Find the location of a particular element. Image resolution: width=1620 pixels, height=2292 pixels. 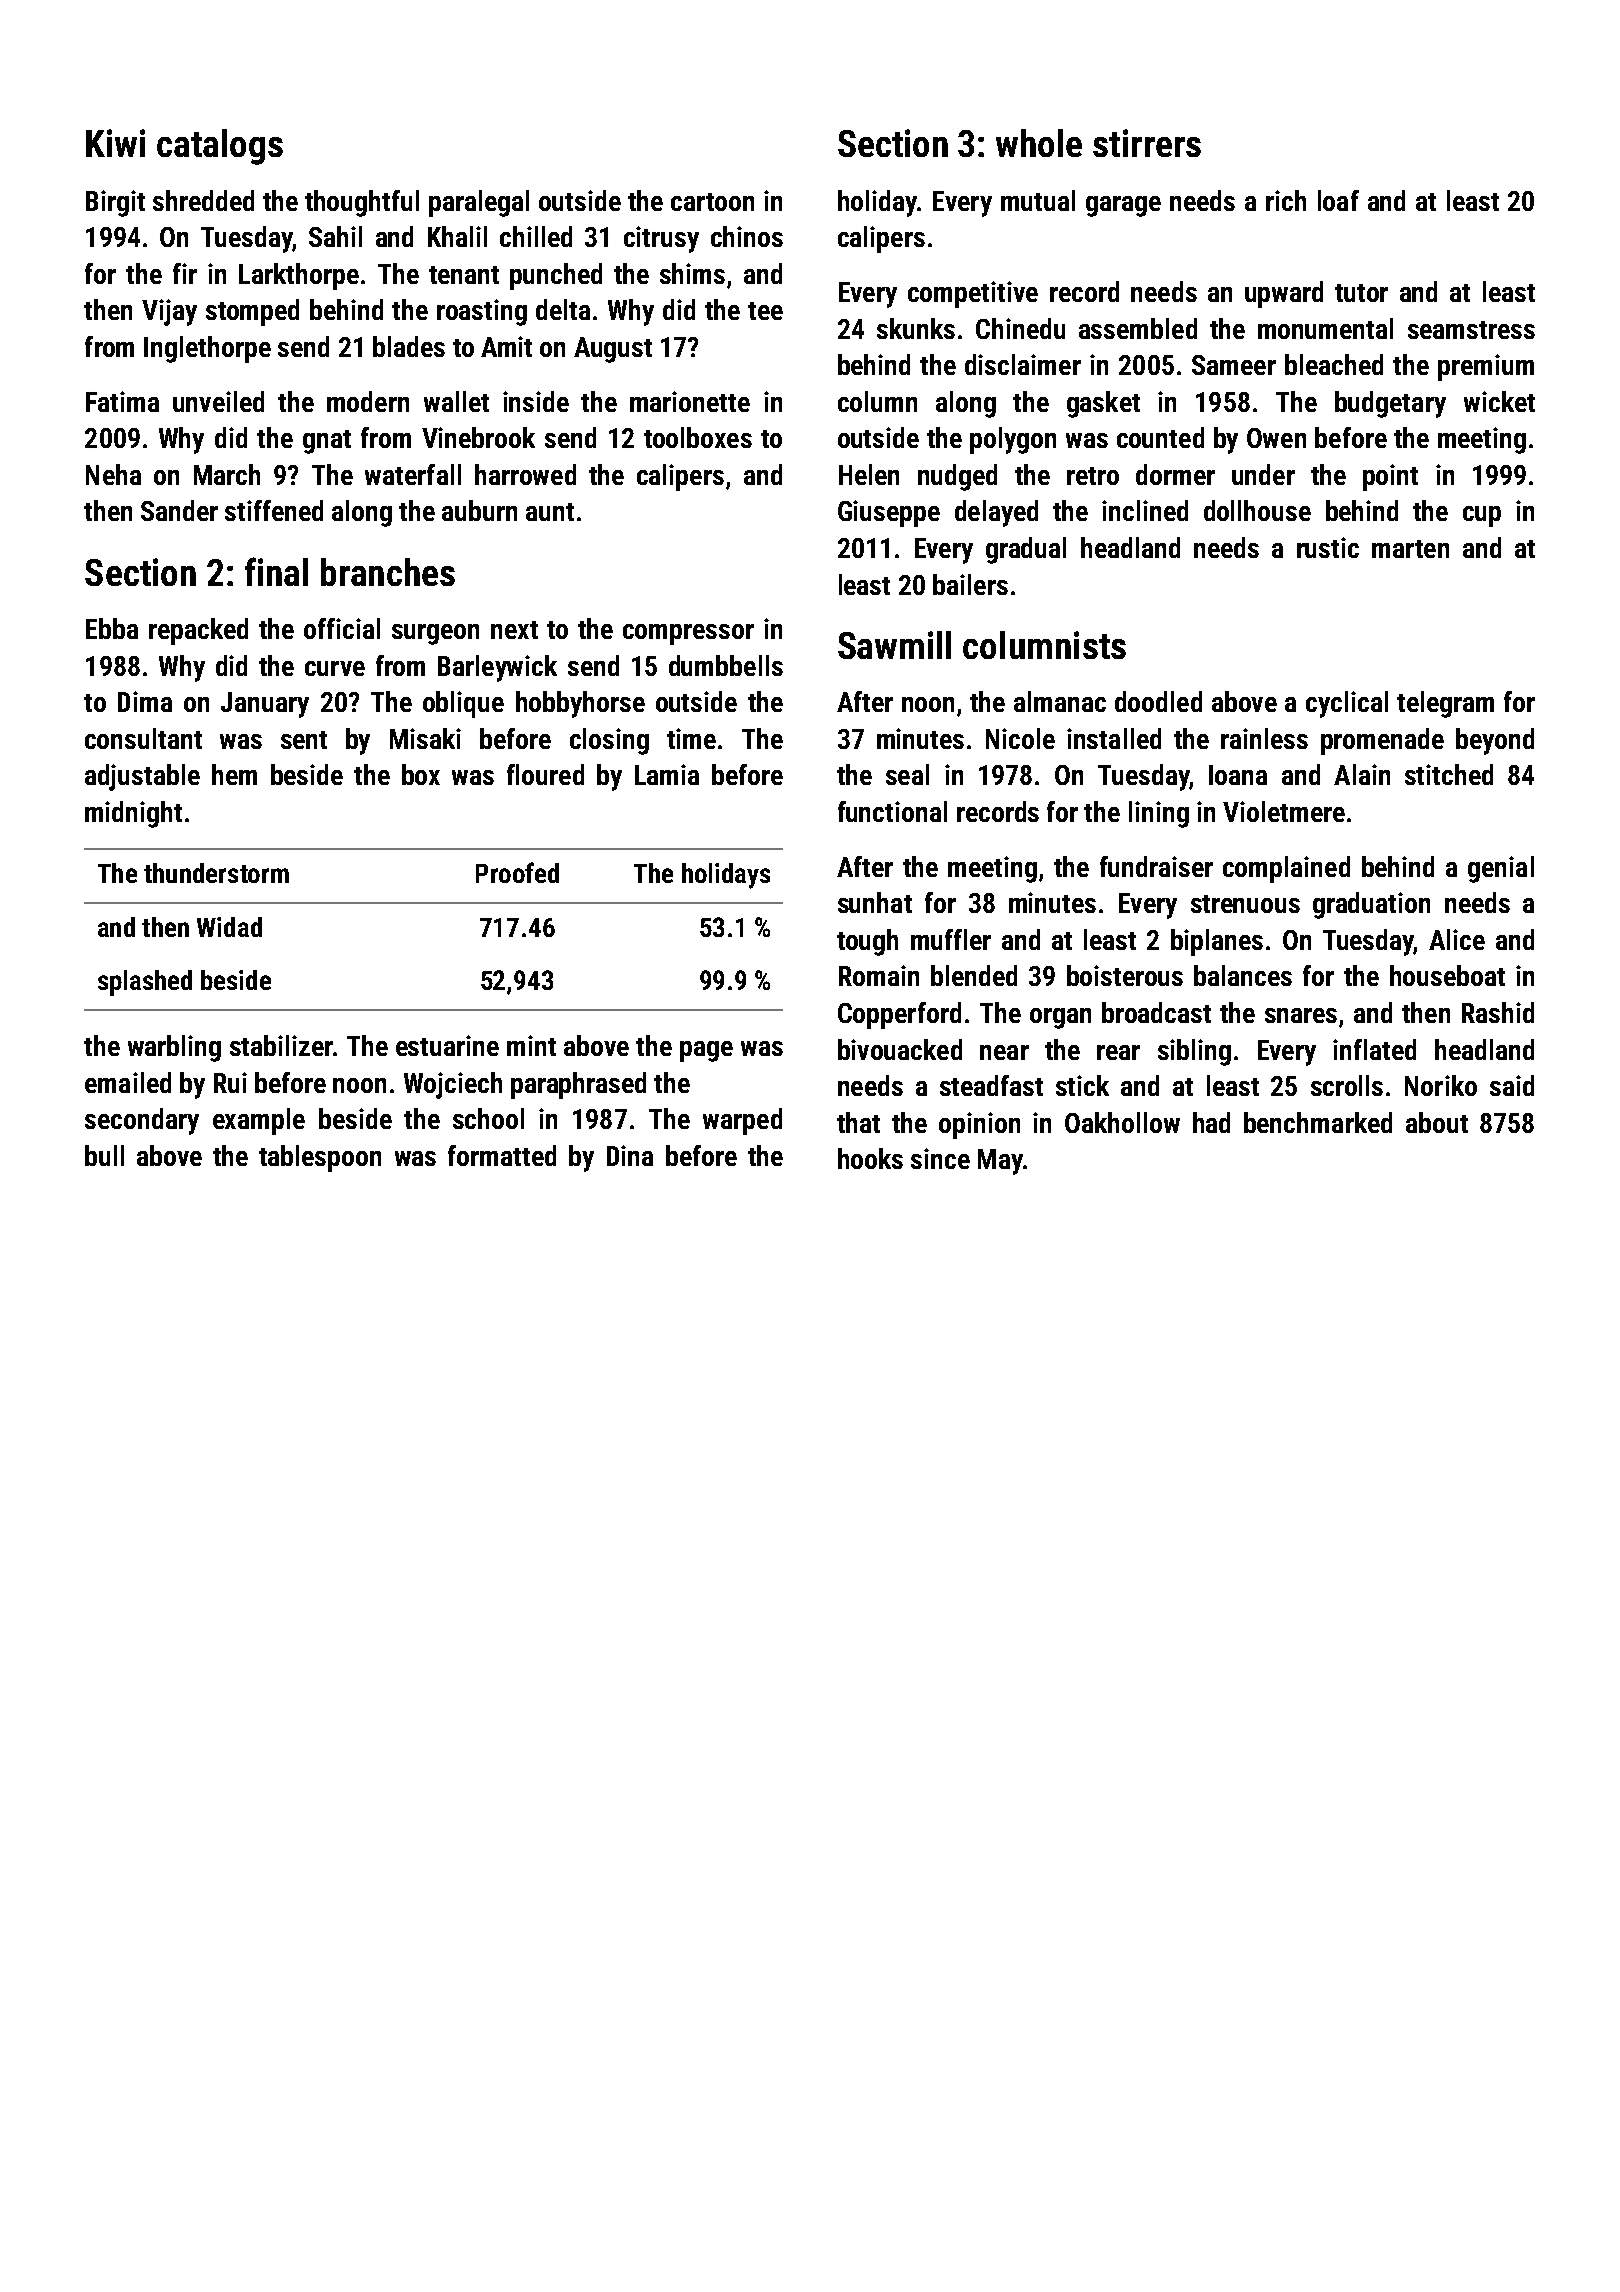

fundraiser is located at coordinates (1156, 866).
